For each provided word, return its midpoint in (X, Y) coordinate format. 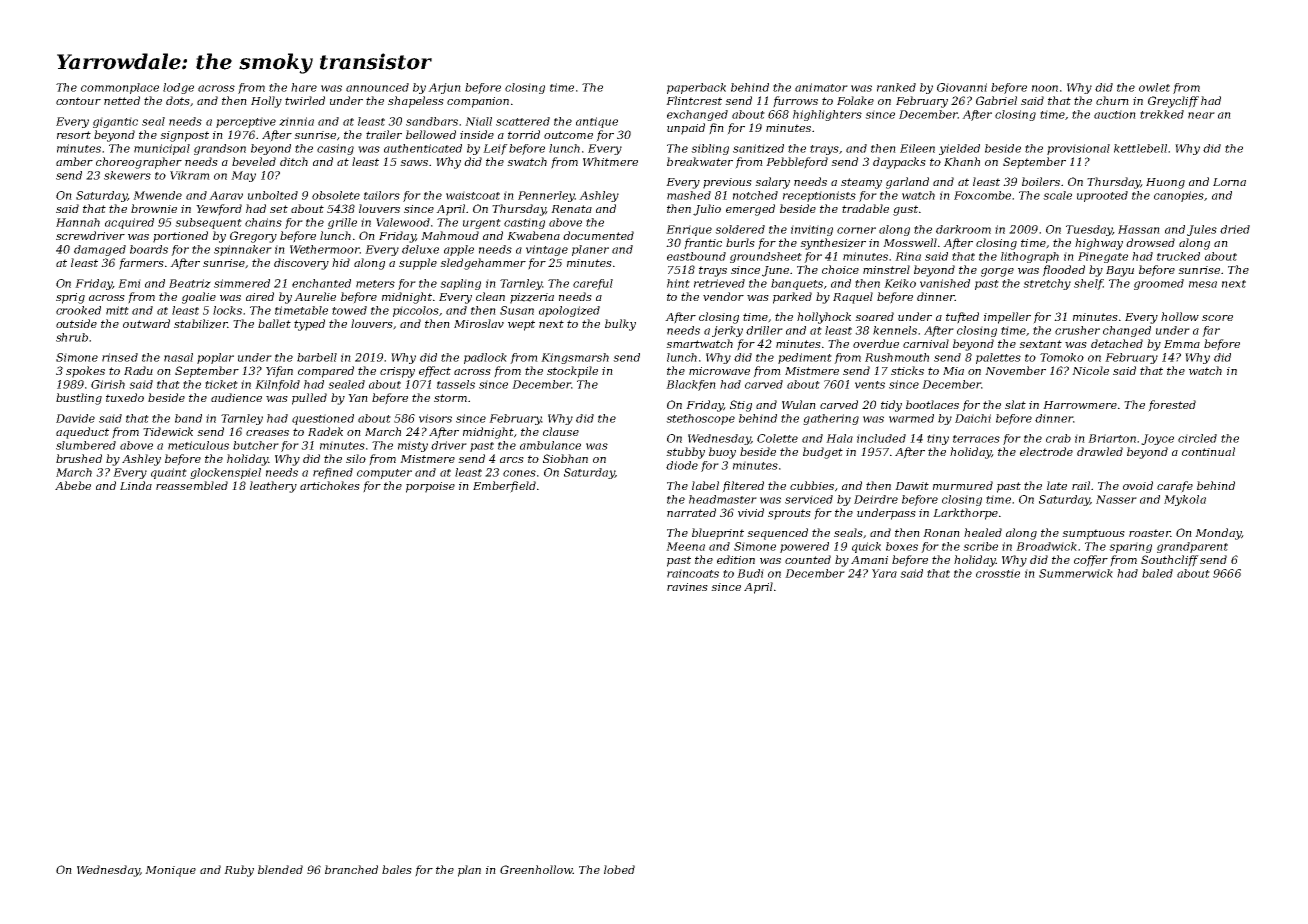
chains (263, 222)
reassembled (192, 485)
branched (351, 869)
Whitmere (610, 161)
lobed (619, 869)
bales (397, 869)
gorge (997, 272)
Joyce (1157, 439)
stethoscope (700, 419)
